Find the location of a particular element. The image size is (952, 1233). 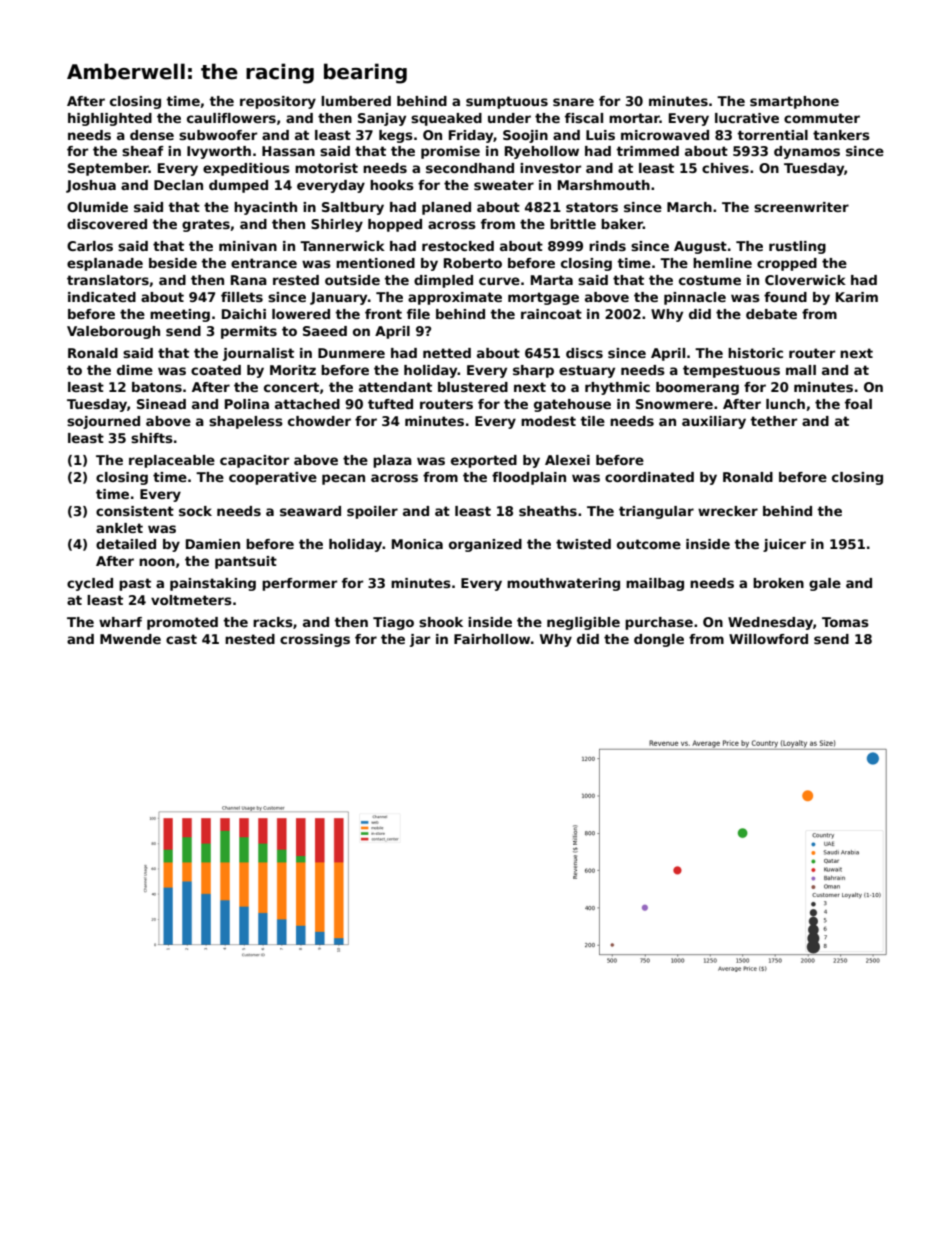

pinnacle is located at coordinates (695, 298).
